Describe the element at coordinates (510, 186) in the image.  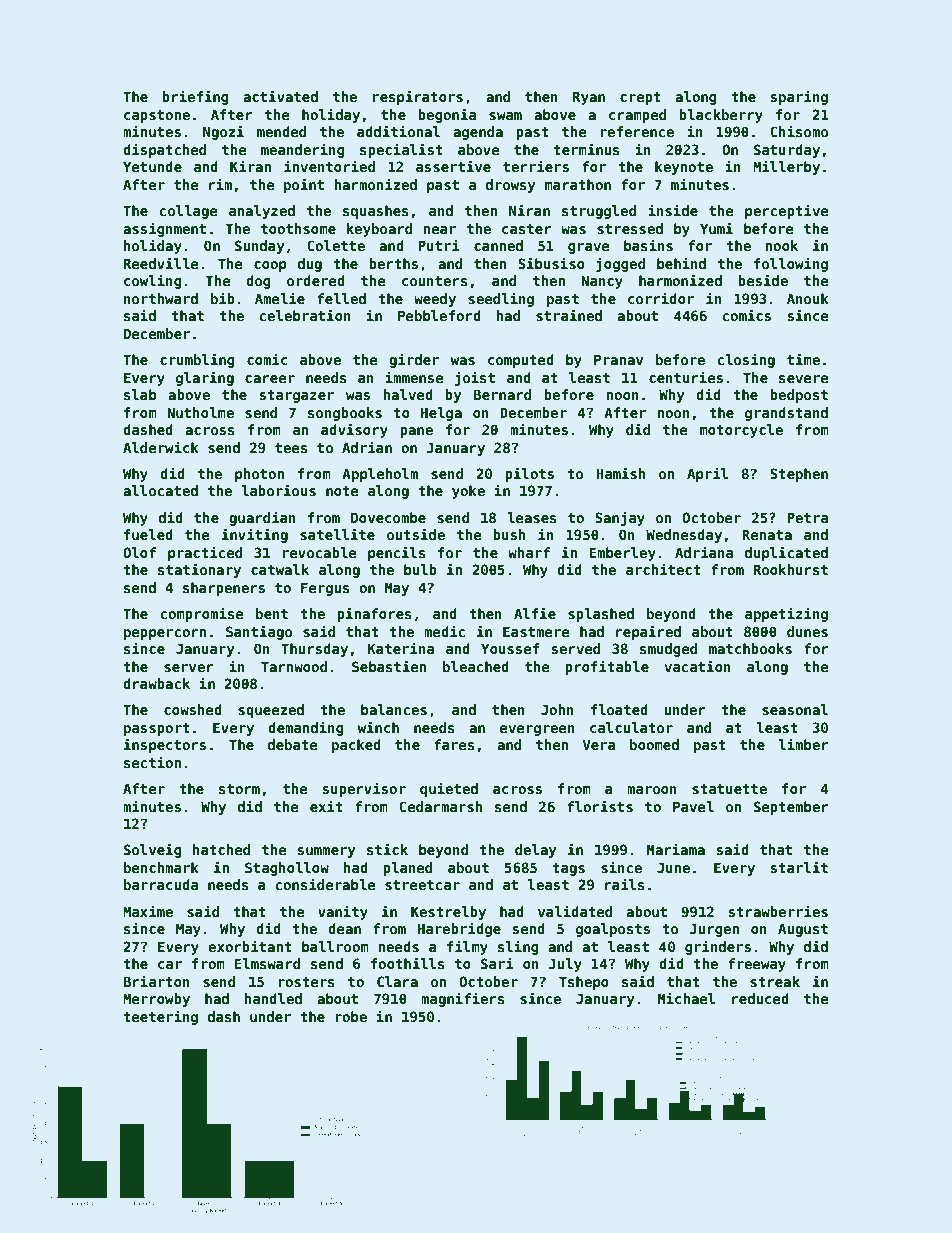
I see `drowsy` at that location.
